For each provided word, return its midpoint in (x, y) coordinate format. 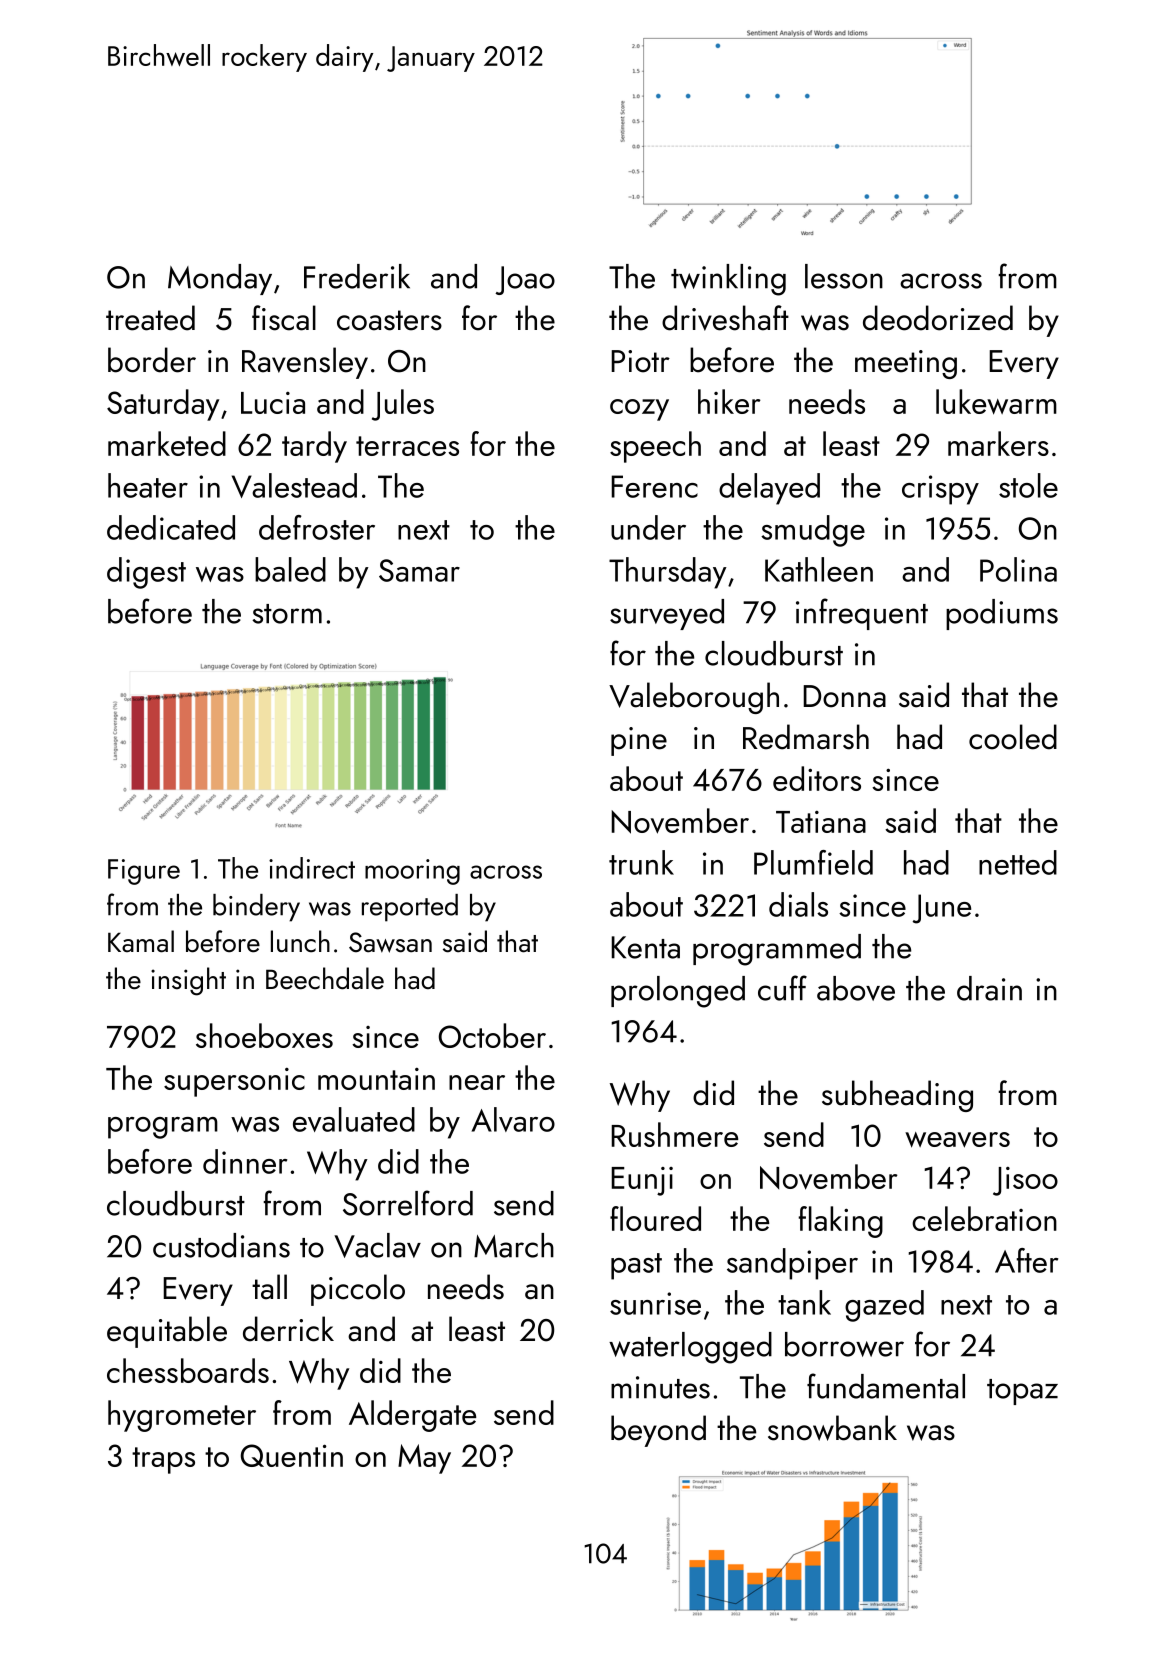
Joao (525, 280)
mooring (412, 872)
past (636, 1266)
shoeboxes (264, 1035)
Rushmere (674, 1134)
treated (150, 318)
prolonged (678, 992)
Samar (419, 570)
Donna (844, 696)
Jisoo (1025, 1181)
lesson (844, 276)
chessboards (188, 1370)
